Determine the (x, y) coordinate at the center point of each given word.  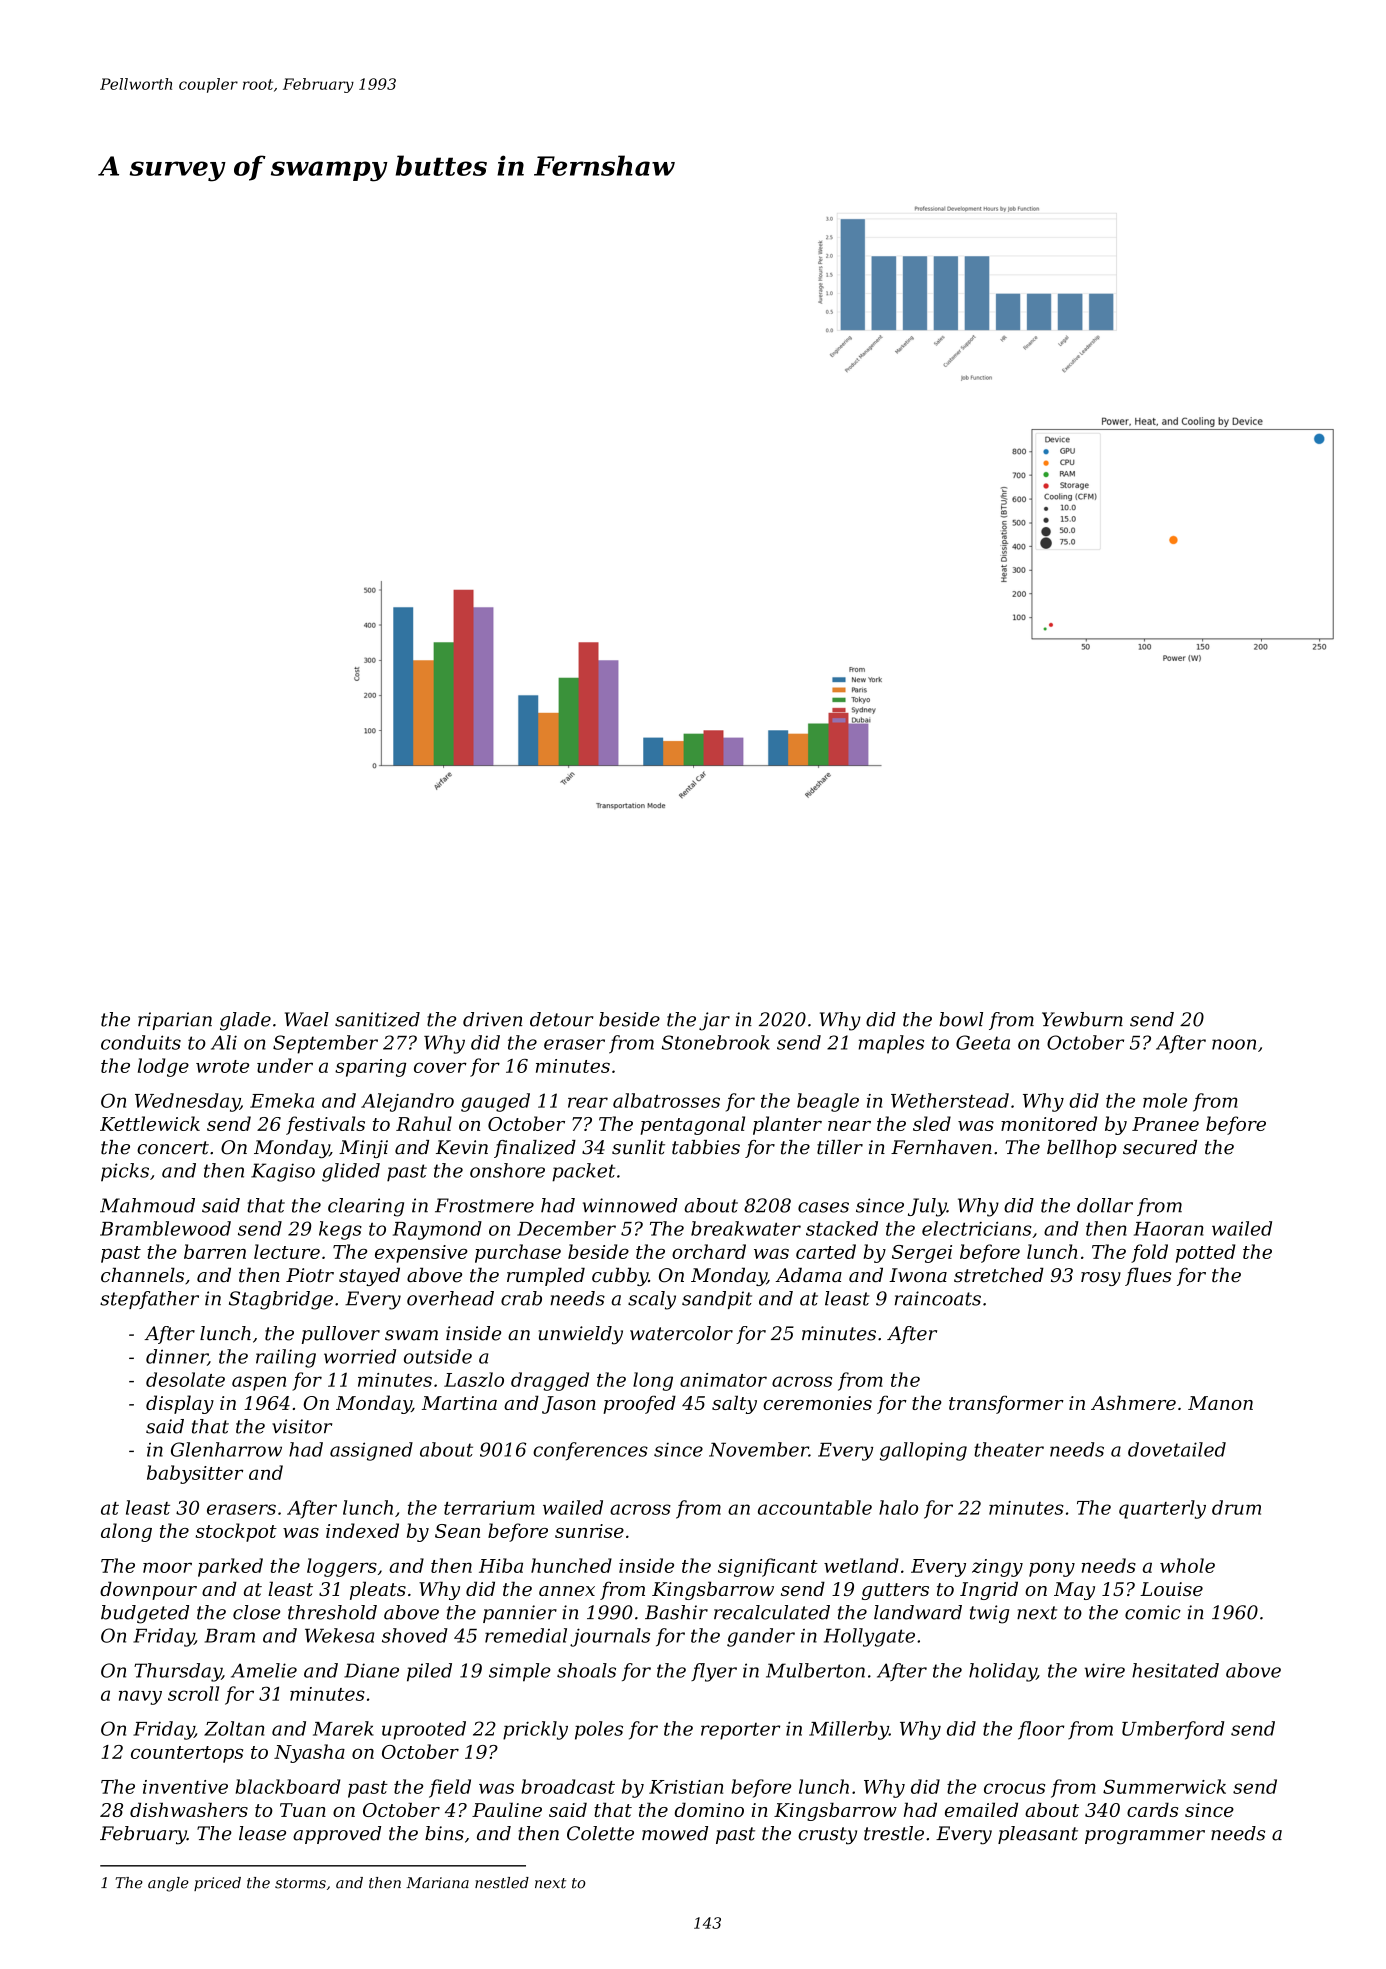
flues (1148, 1276)
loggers (342, 1567)
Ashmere (1133, 1402)
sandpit (717, 1300)
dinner (177, 1357)
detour (561, 1019)
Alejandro (407, 1102)
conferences (590, 1451)
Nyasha (309, 1753)
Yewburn (1082, 1019)
